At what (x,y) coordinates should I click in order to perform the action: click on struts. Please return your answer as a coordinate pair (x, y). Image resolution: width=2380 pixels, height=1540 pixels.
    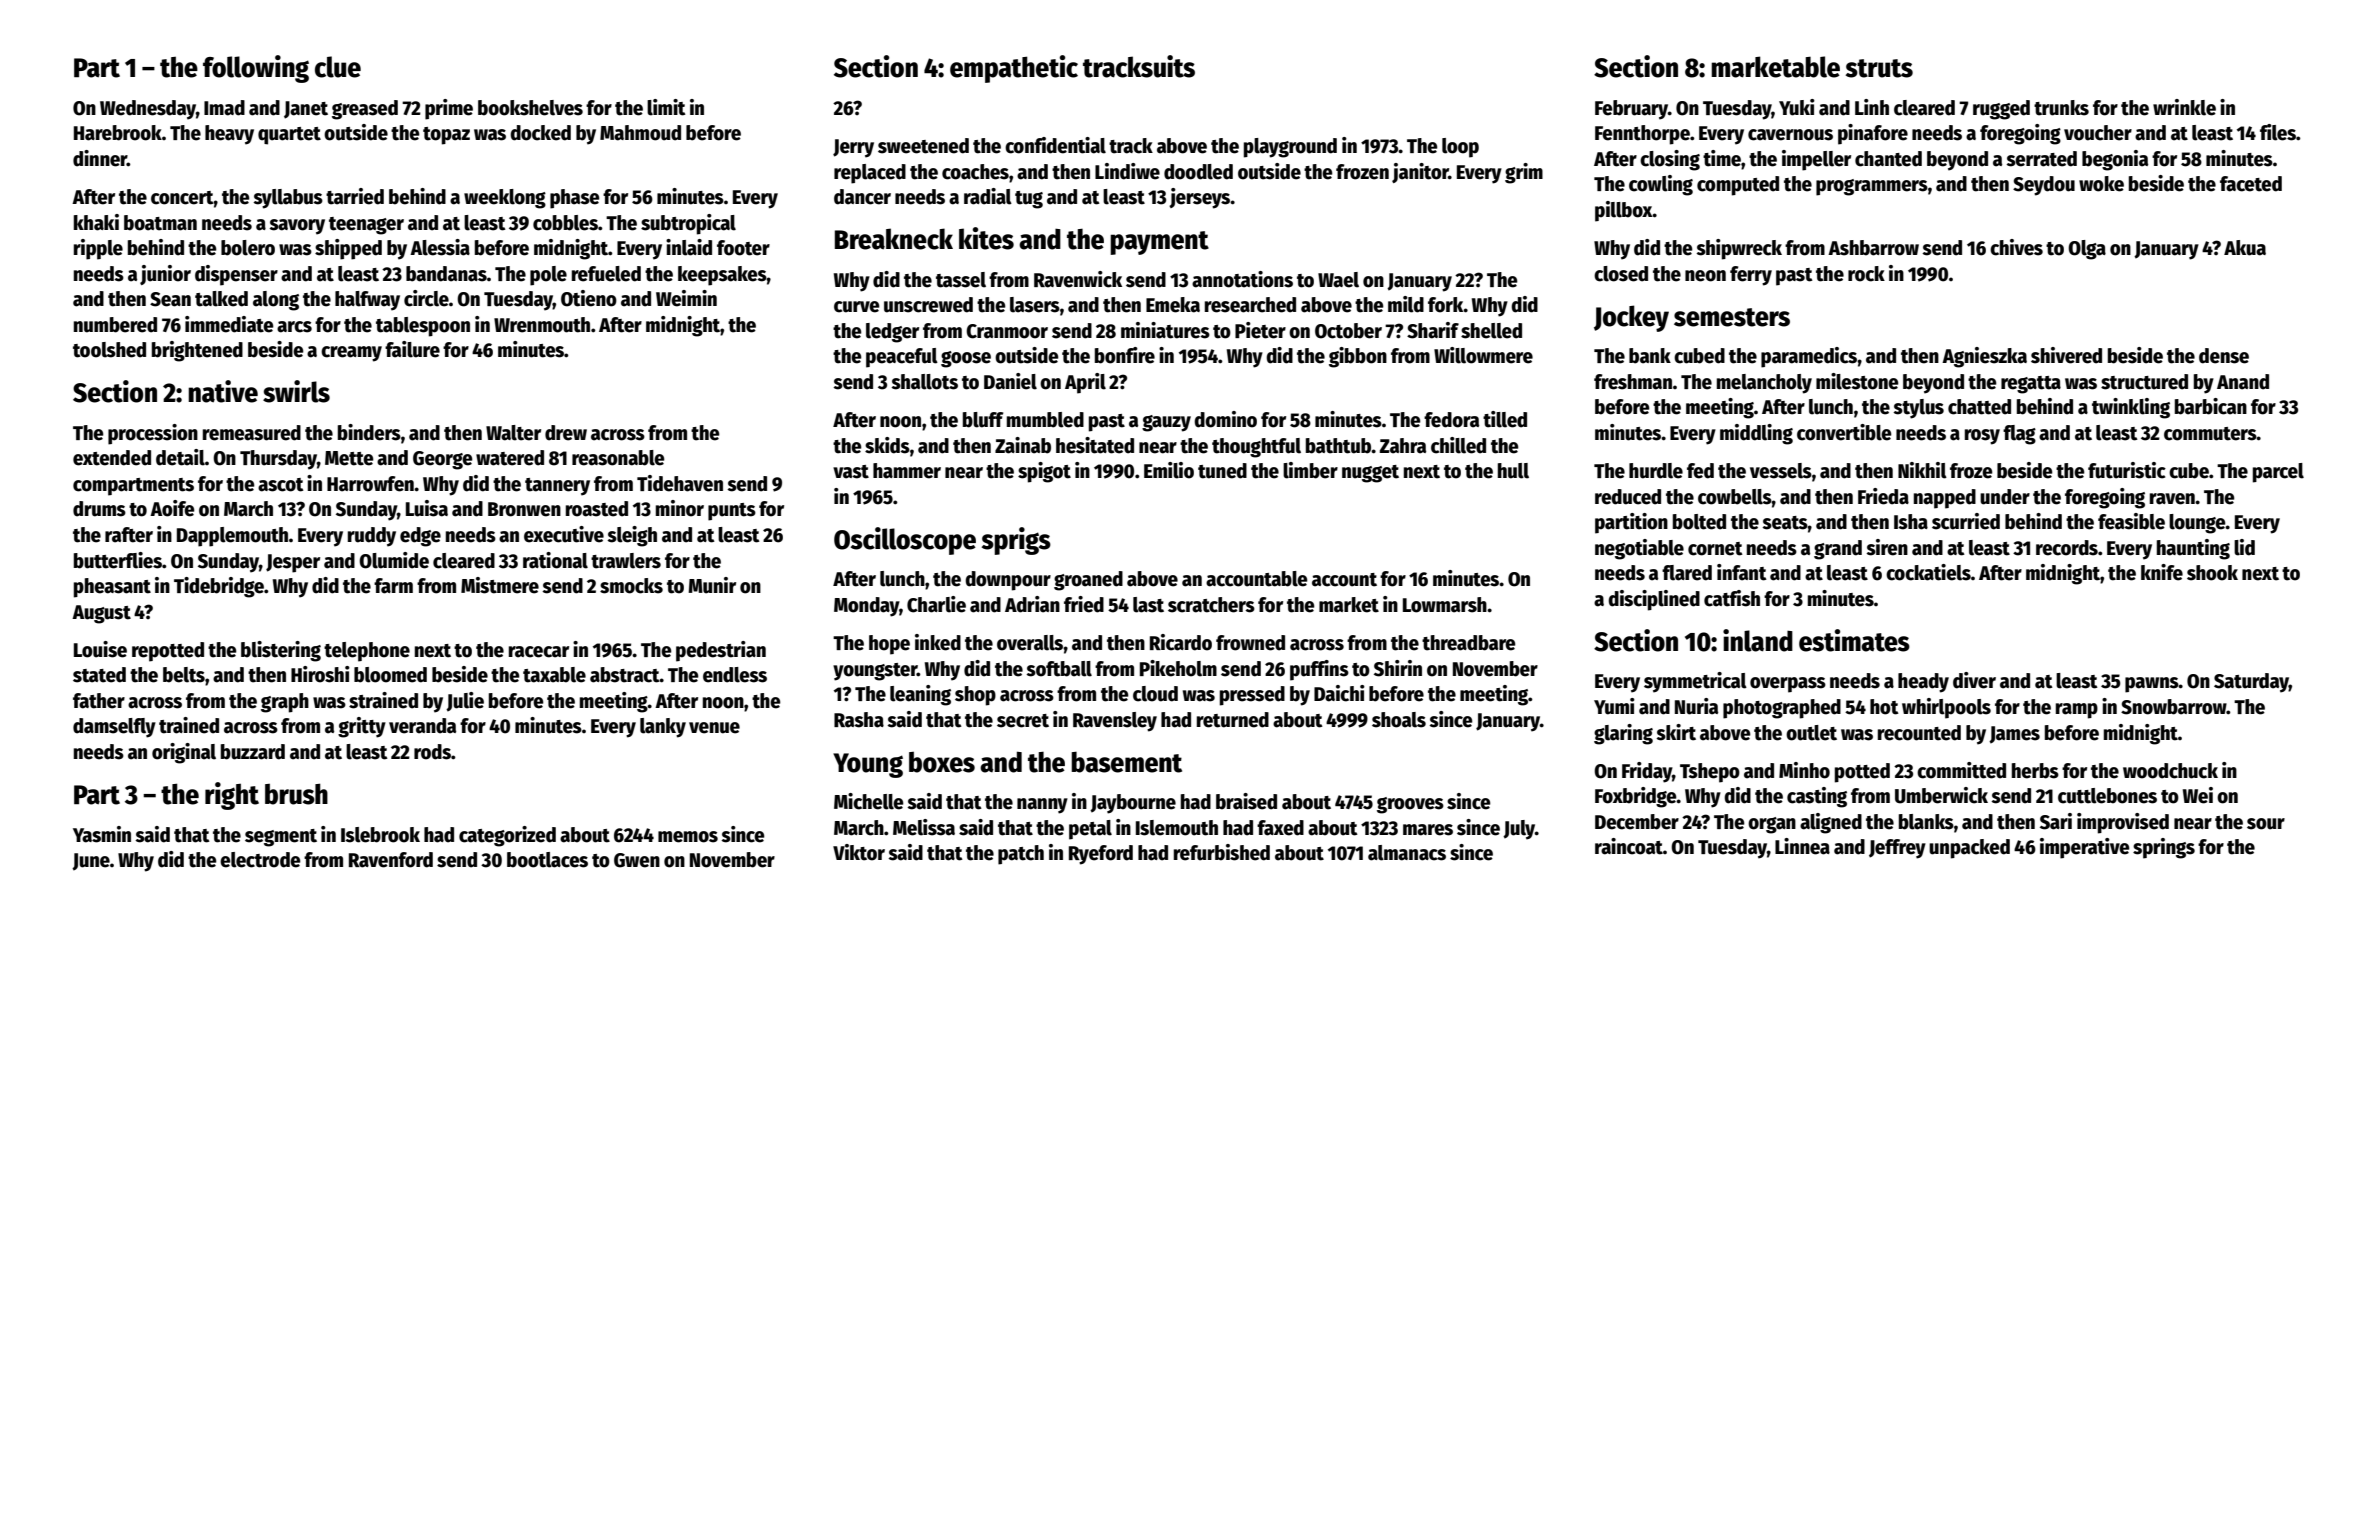
    Looking at the image, I should click on (1879, 68).
